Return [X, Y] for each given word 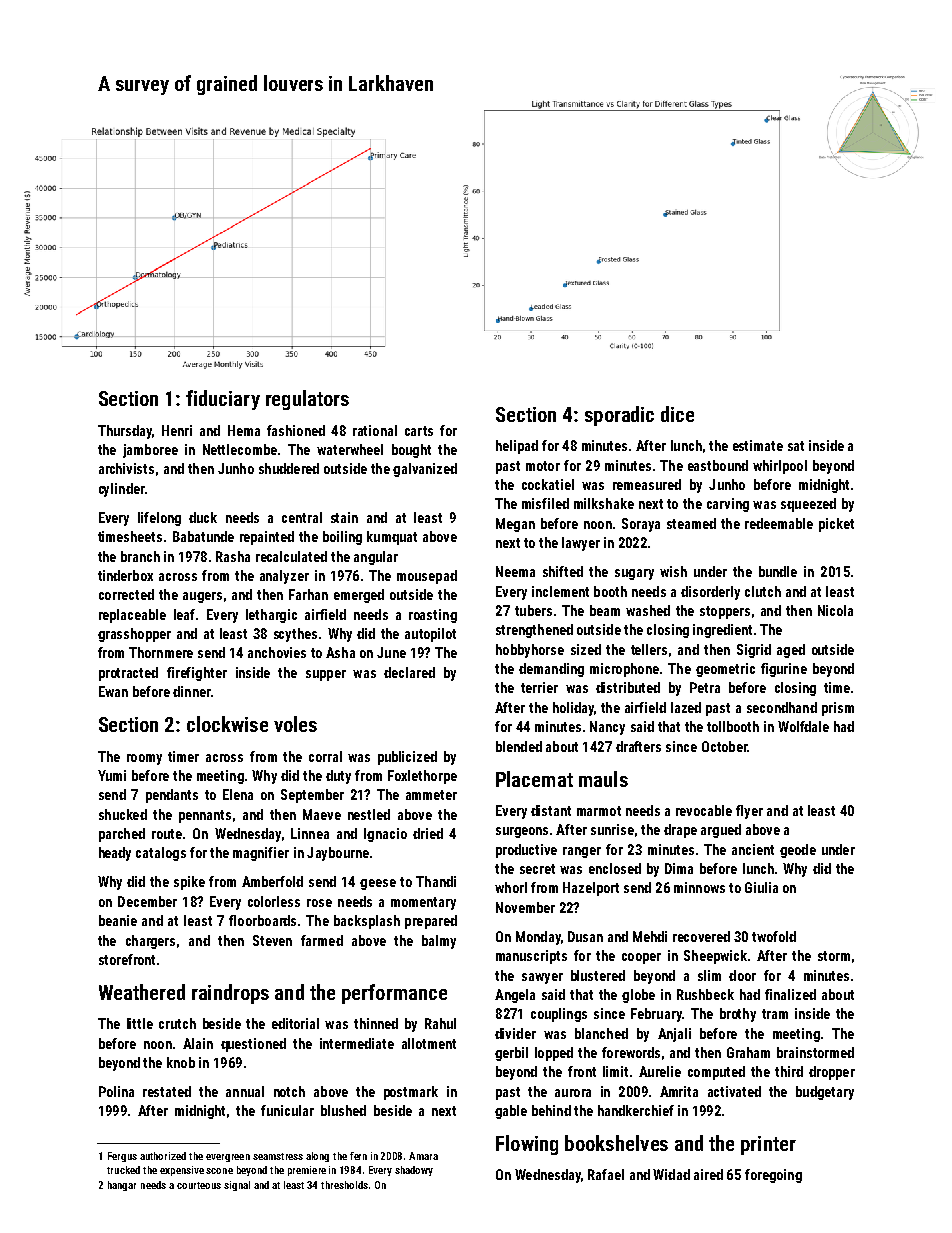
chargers [150, 942]
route [167, 834]
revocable [704, 810]
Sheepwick [715, 957]
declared [409, 672]
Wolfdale [803, 726]
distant [551, 810]
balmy [439, 942]
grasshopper [134, 635]
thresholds [344, 1185]
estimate [758, 445]
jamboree [150, 451]
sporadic [619, 416]
